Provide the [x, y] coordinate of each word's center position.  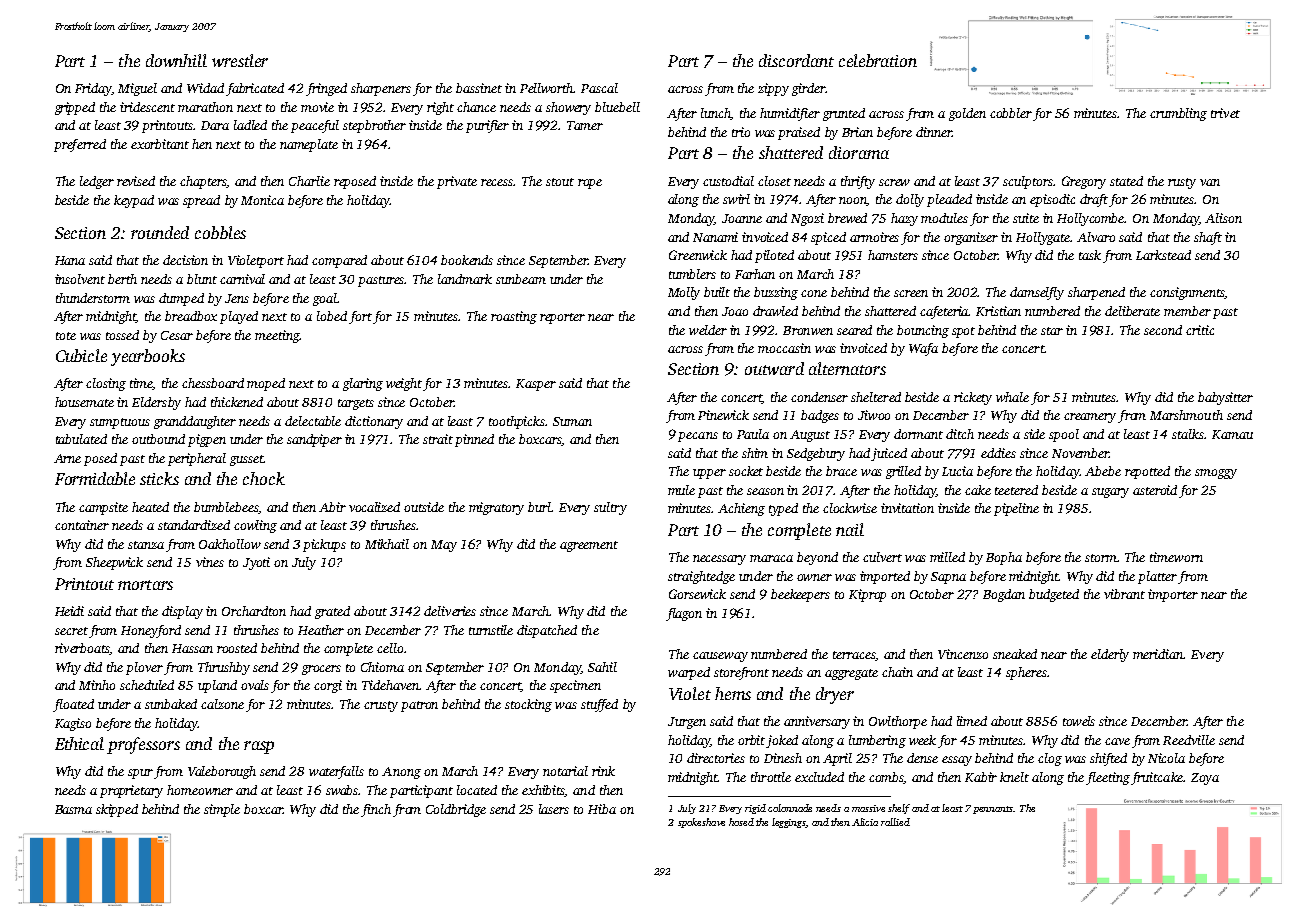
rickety [973, 398]
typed [783, 509]
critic [1200, 330]
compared [339, 261]
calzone [222, 704]
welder [708, 330]
